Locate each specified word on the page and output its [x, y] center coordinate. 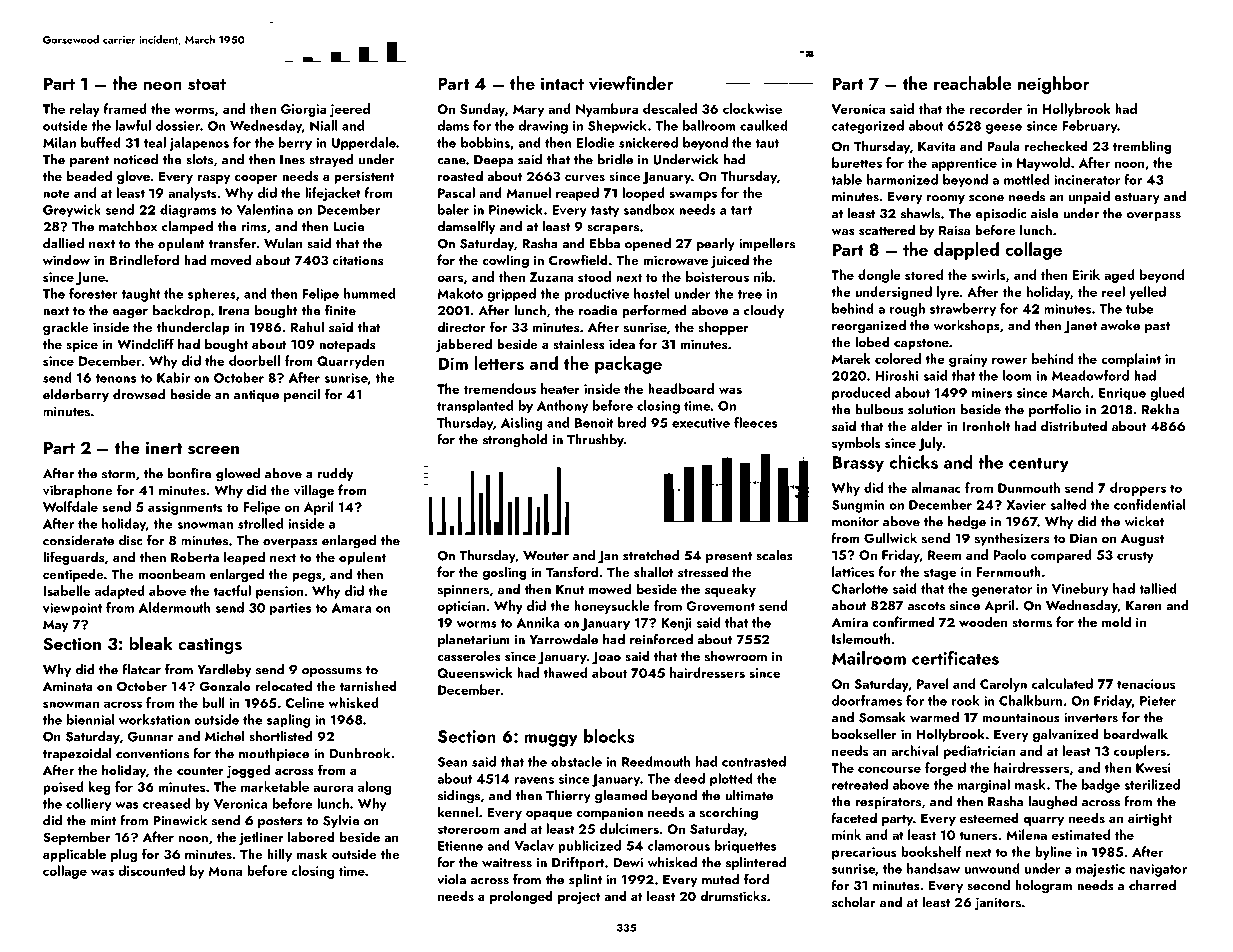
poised [63, 788]
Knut [570, 589]
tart [741, 210]
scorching [729, 813]
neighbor [1053, 85]
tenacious [1146, 684]
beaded [89, 175]
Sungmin [858, 506]
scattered [887, 229]
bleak [151, 643]
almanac [936, 487]
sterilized [1152, 784]
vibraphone [78, 491]
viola [451, 879]
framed [125, 108]
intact [562, 83]
